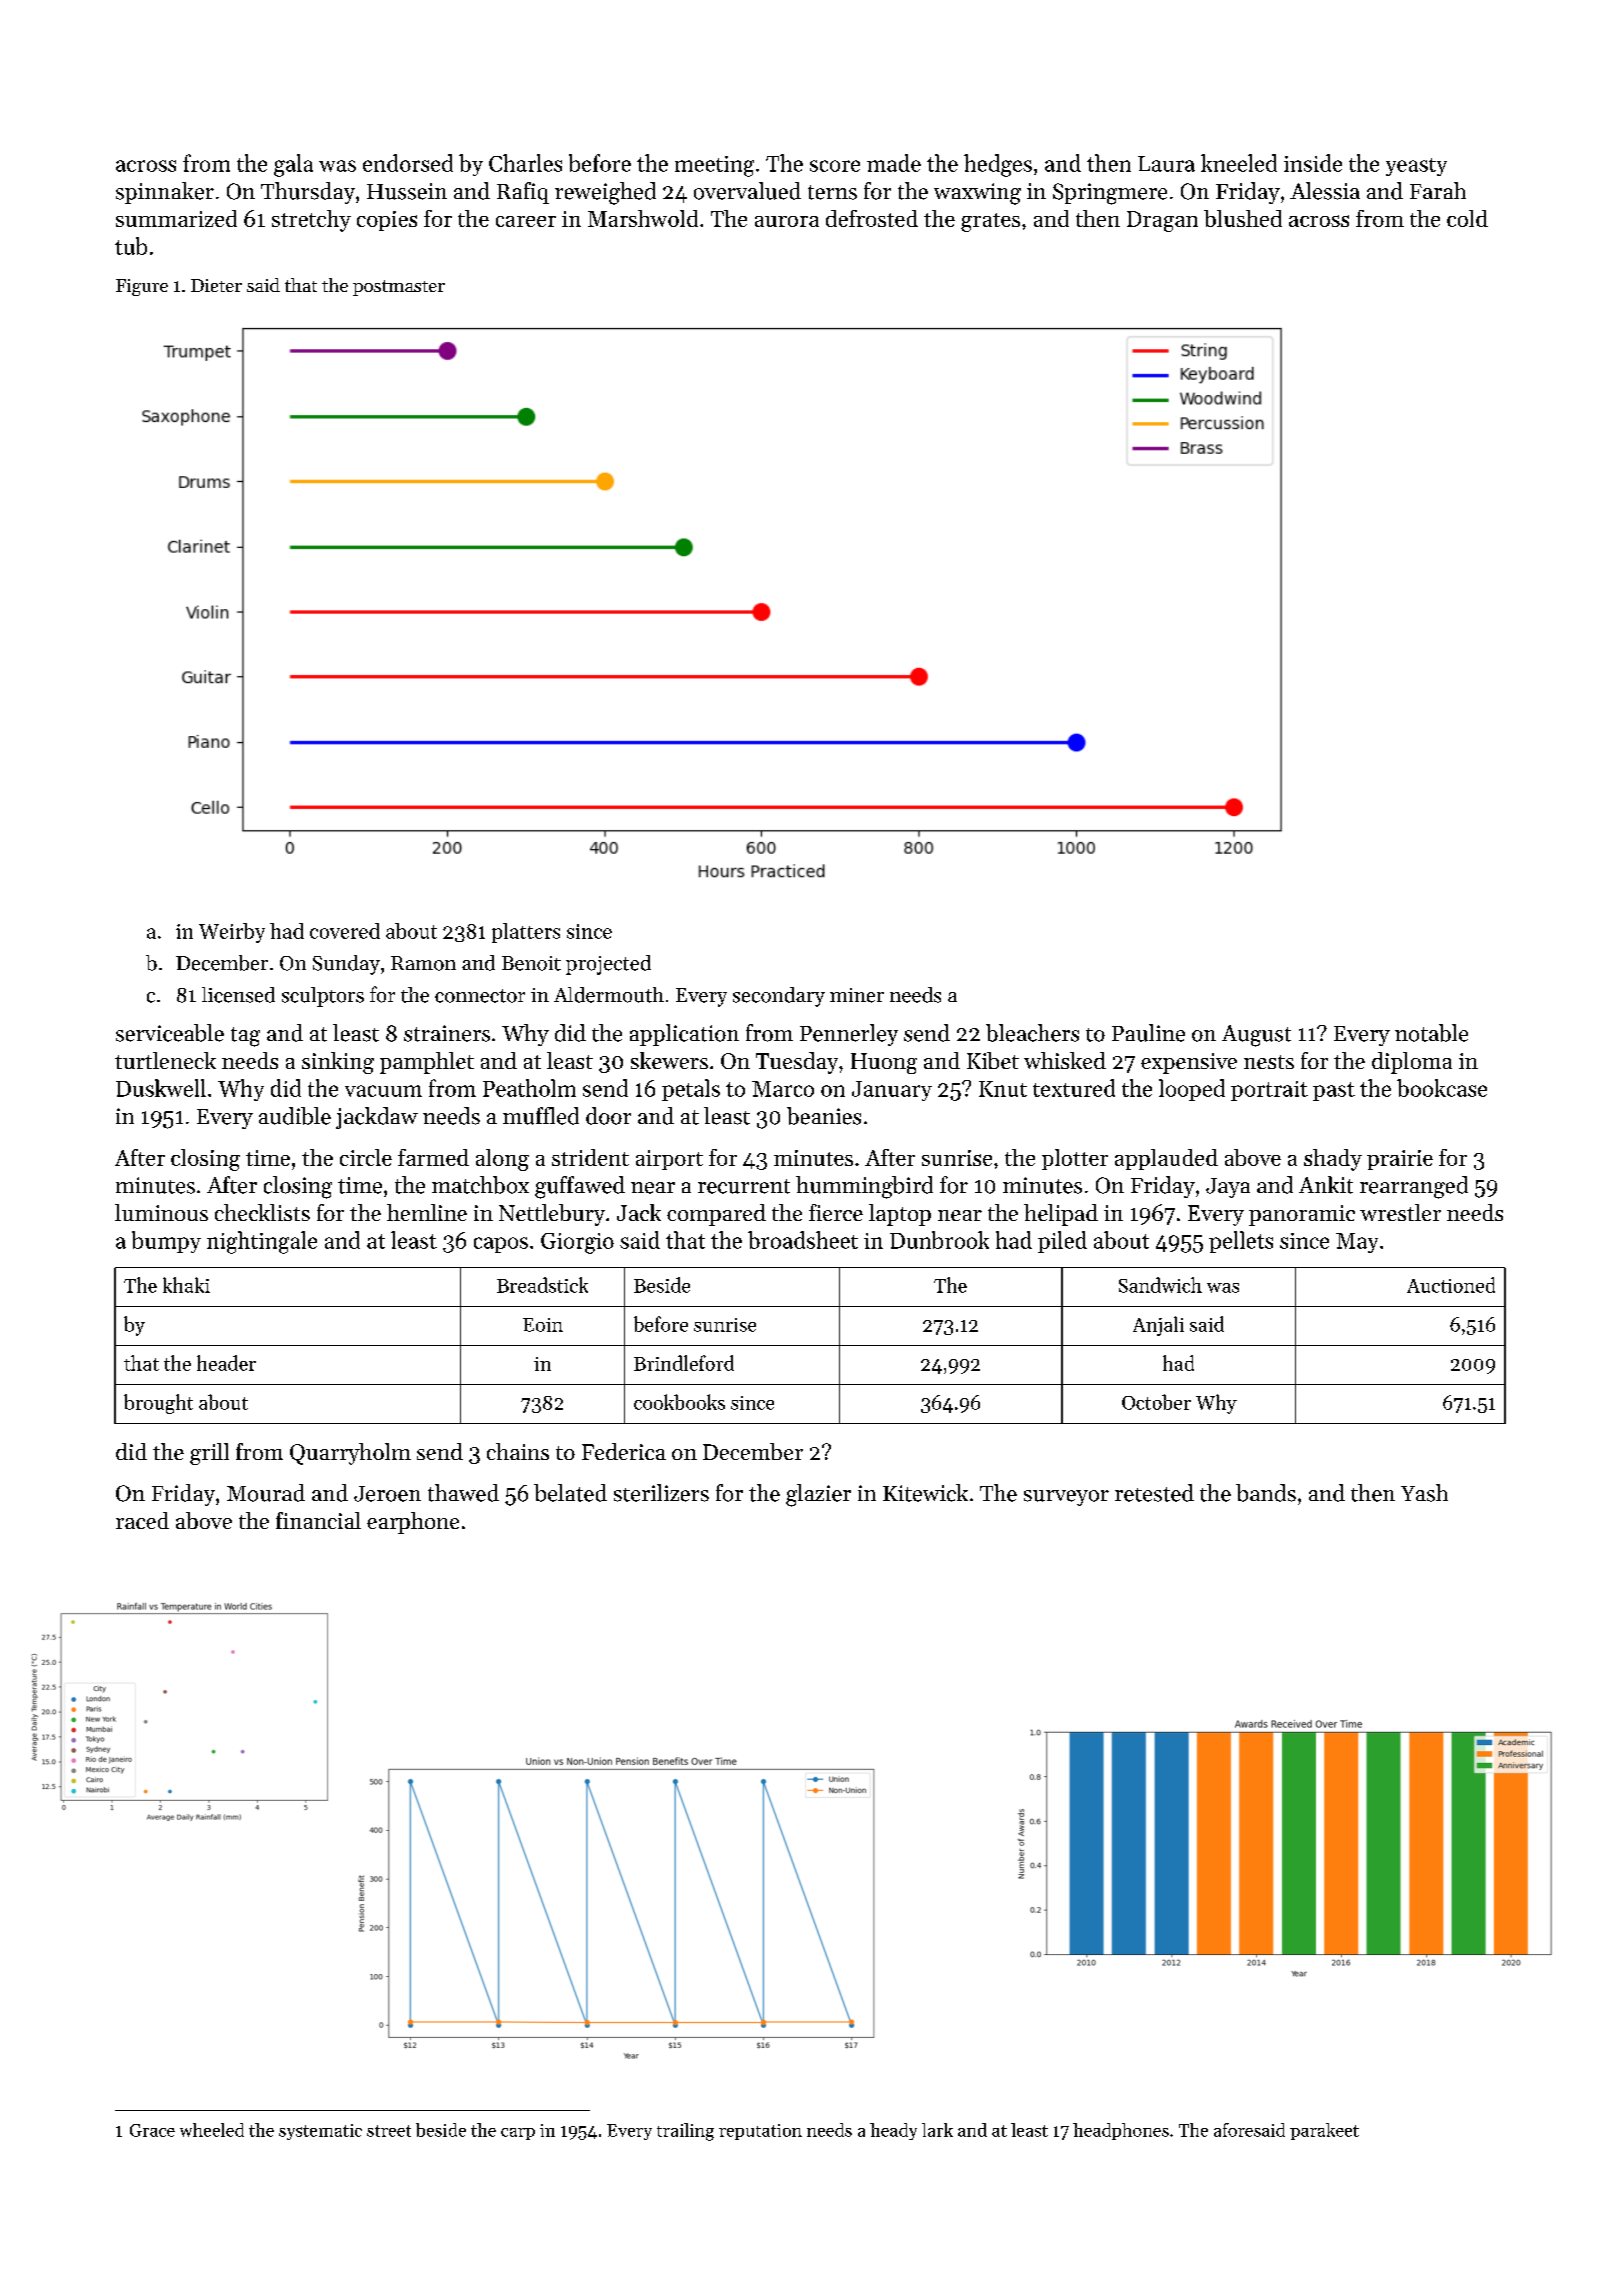  What do you see at coordinates (216, 285) in the image?
I see `Dieter` at bounding box center [216, 285].
